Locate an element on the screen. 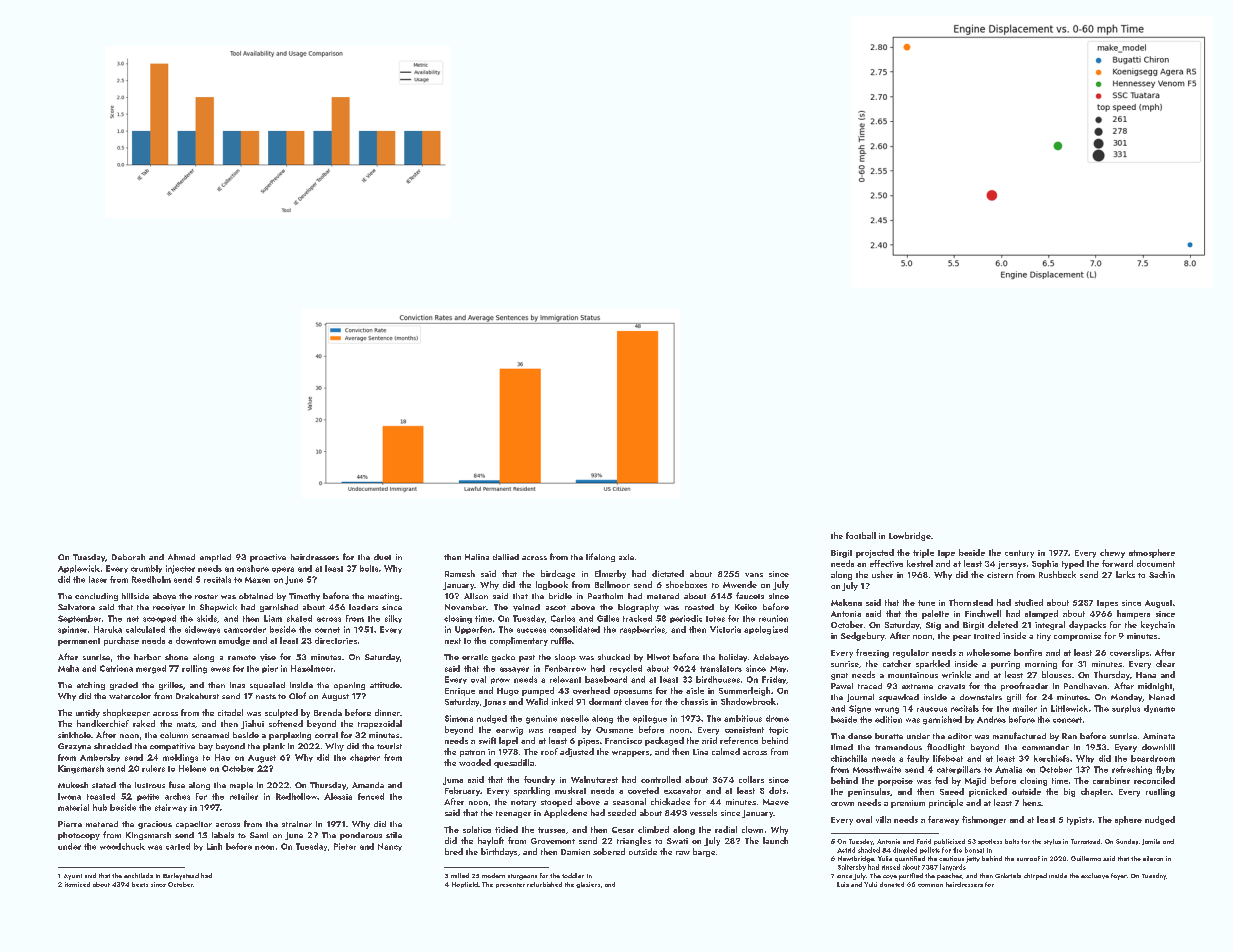 Image resolution: width=1233 pixels, height=952 pixels. chewy is located at coordinates (1112, 553).
